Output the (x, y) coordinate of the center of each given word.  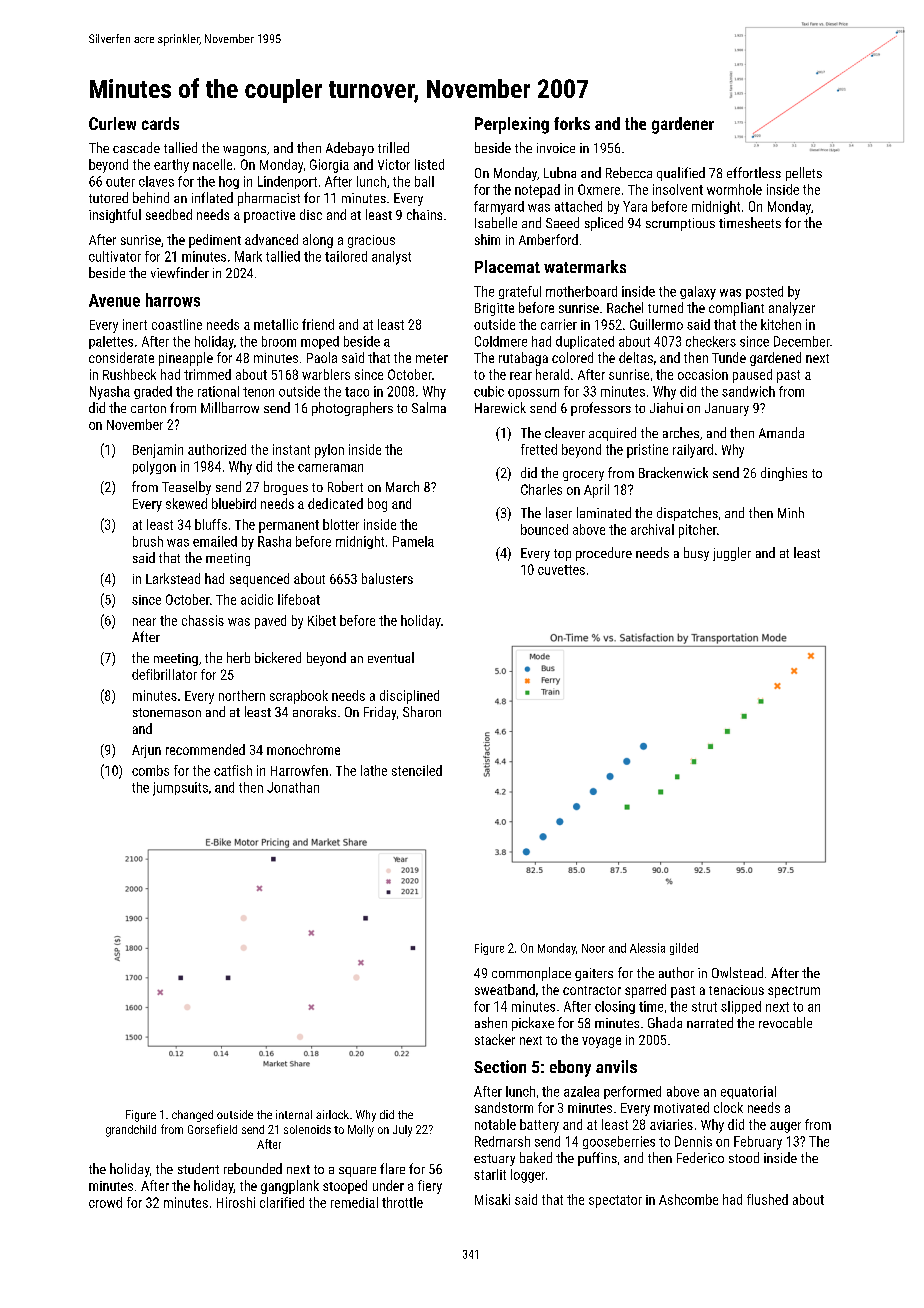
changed (192, 1116)
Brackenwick (673, 472)
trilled (393, 147)
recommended (205, 749)
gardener (683, 125)
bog (377, 505)
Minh (791, 512)
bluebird (234, 503)
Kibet (322, 620)
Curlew (112, 123)
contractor (592, 990)
